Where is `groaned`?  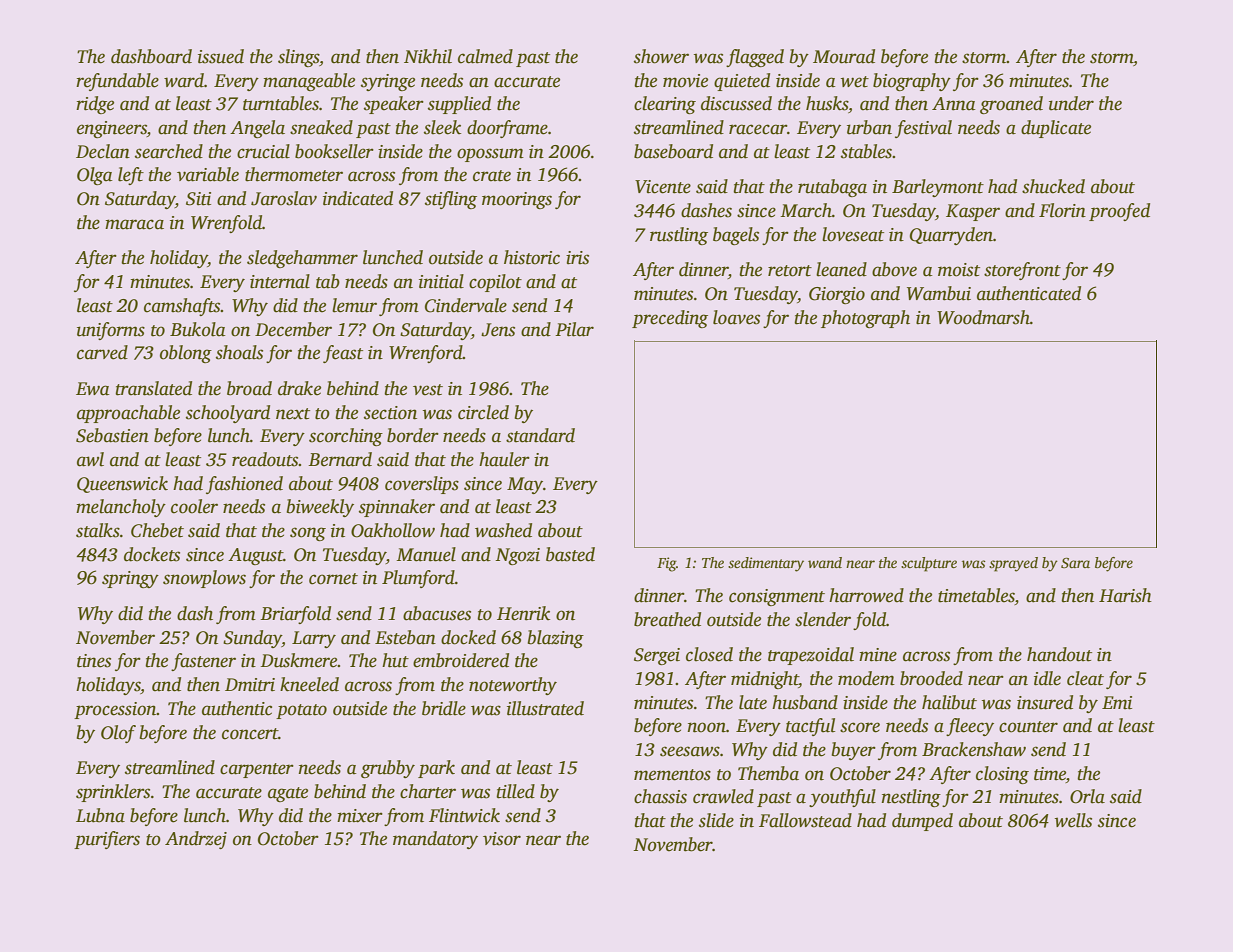
groaned is located at coordinates (1011, 105).
